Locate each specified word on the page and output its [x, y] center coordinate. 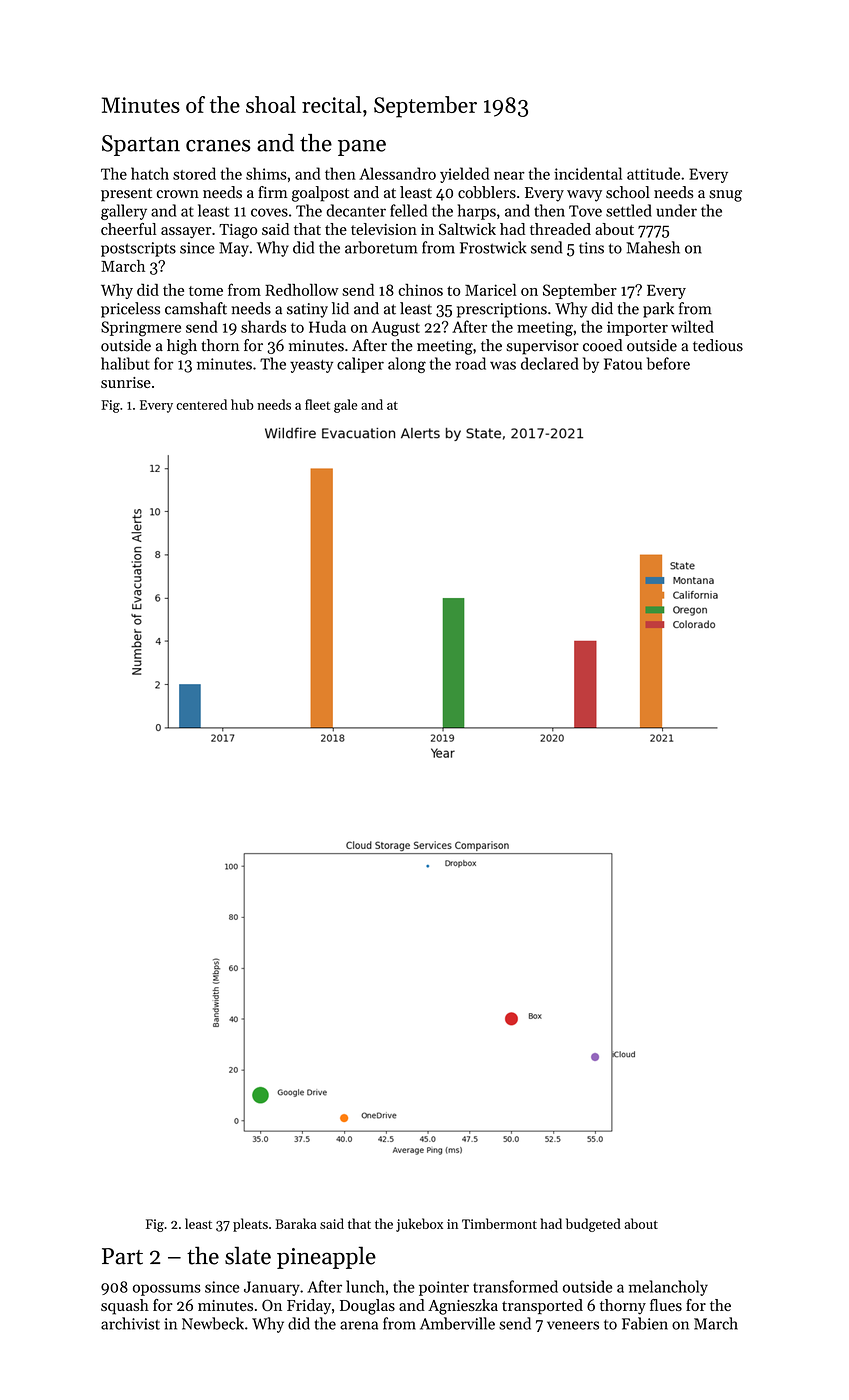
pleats [250, 1225]
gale [345, 406]
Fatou [623, 364]
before [668, 363]
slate [248, 1255]
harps [476, 212]
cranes [218, 146]
